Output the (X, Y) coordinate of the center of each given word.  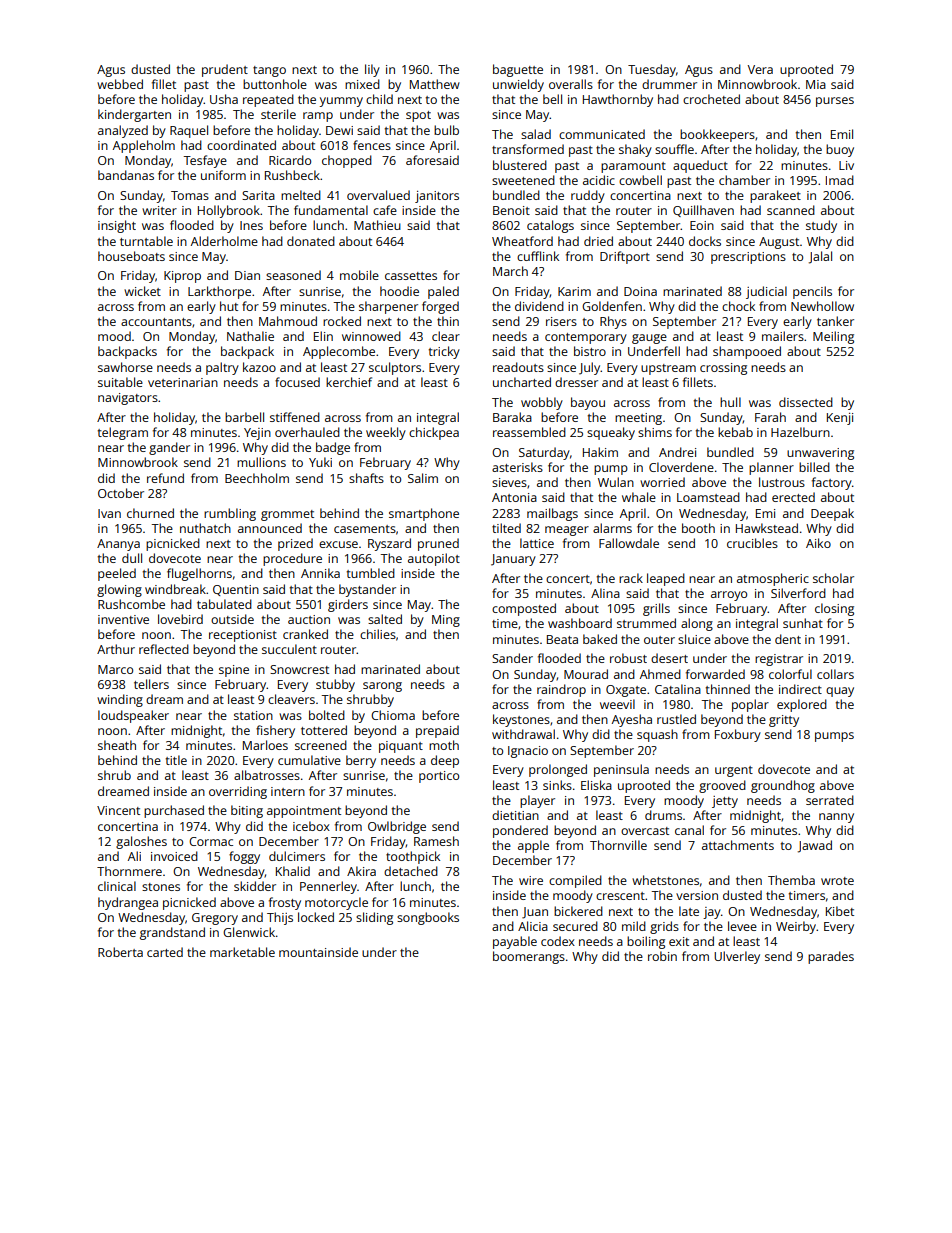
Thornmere (129, 871)
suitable (120, 382)
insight (117, 226)
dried (598, 241)
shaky (635, 150)
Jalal (820, 257)
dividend (539, 306)
